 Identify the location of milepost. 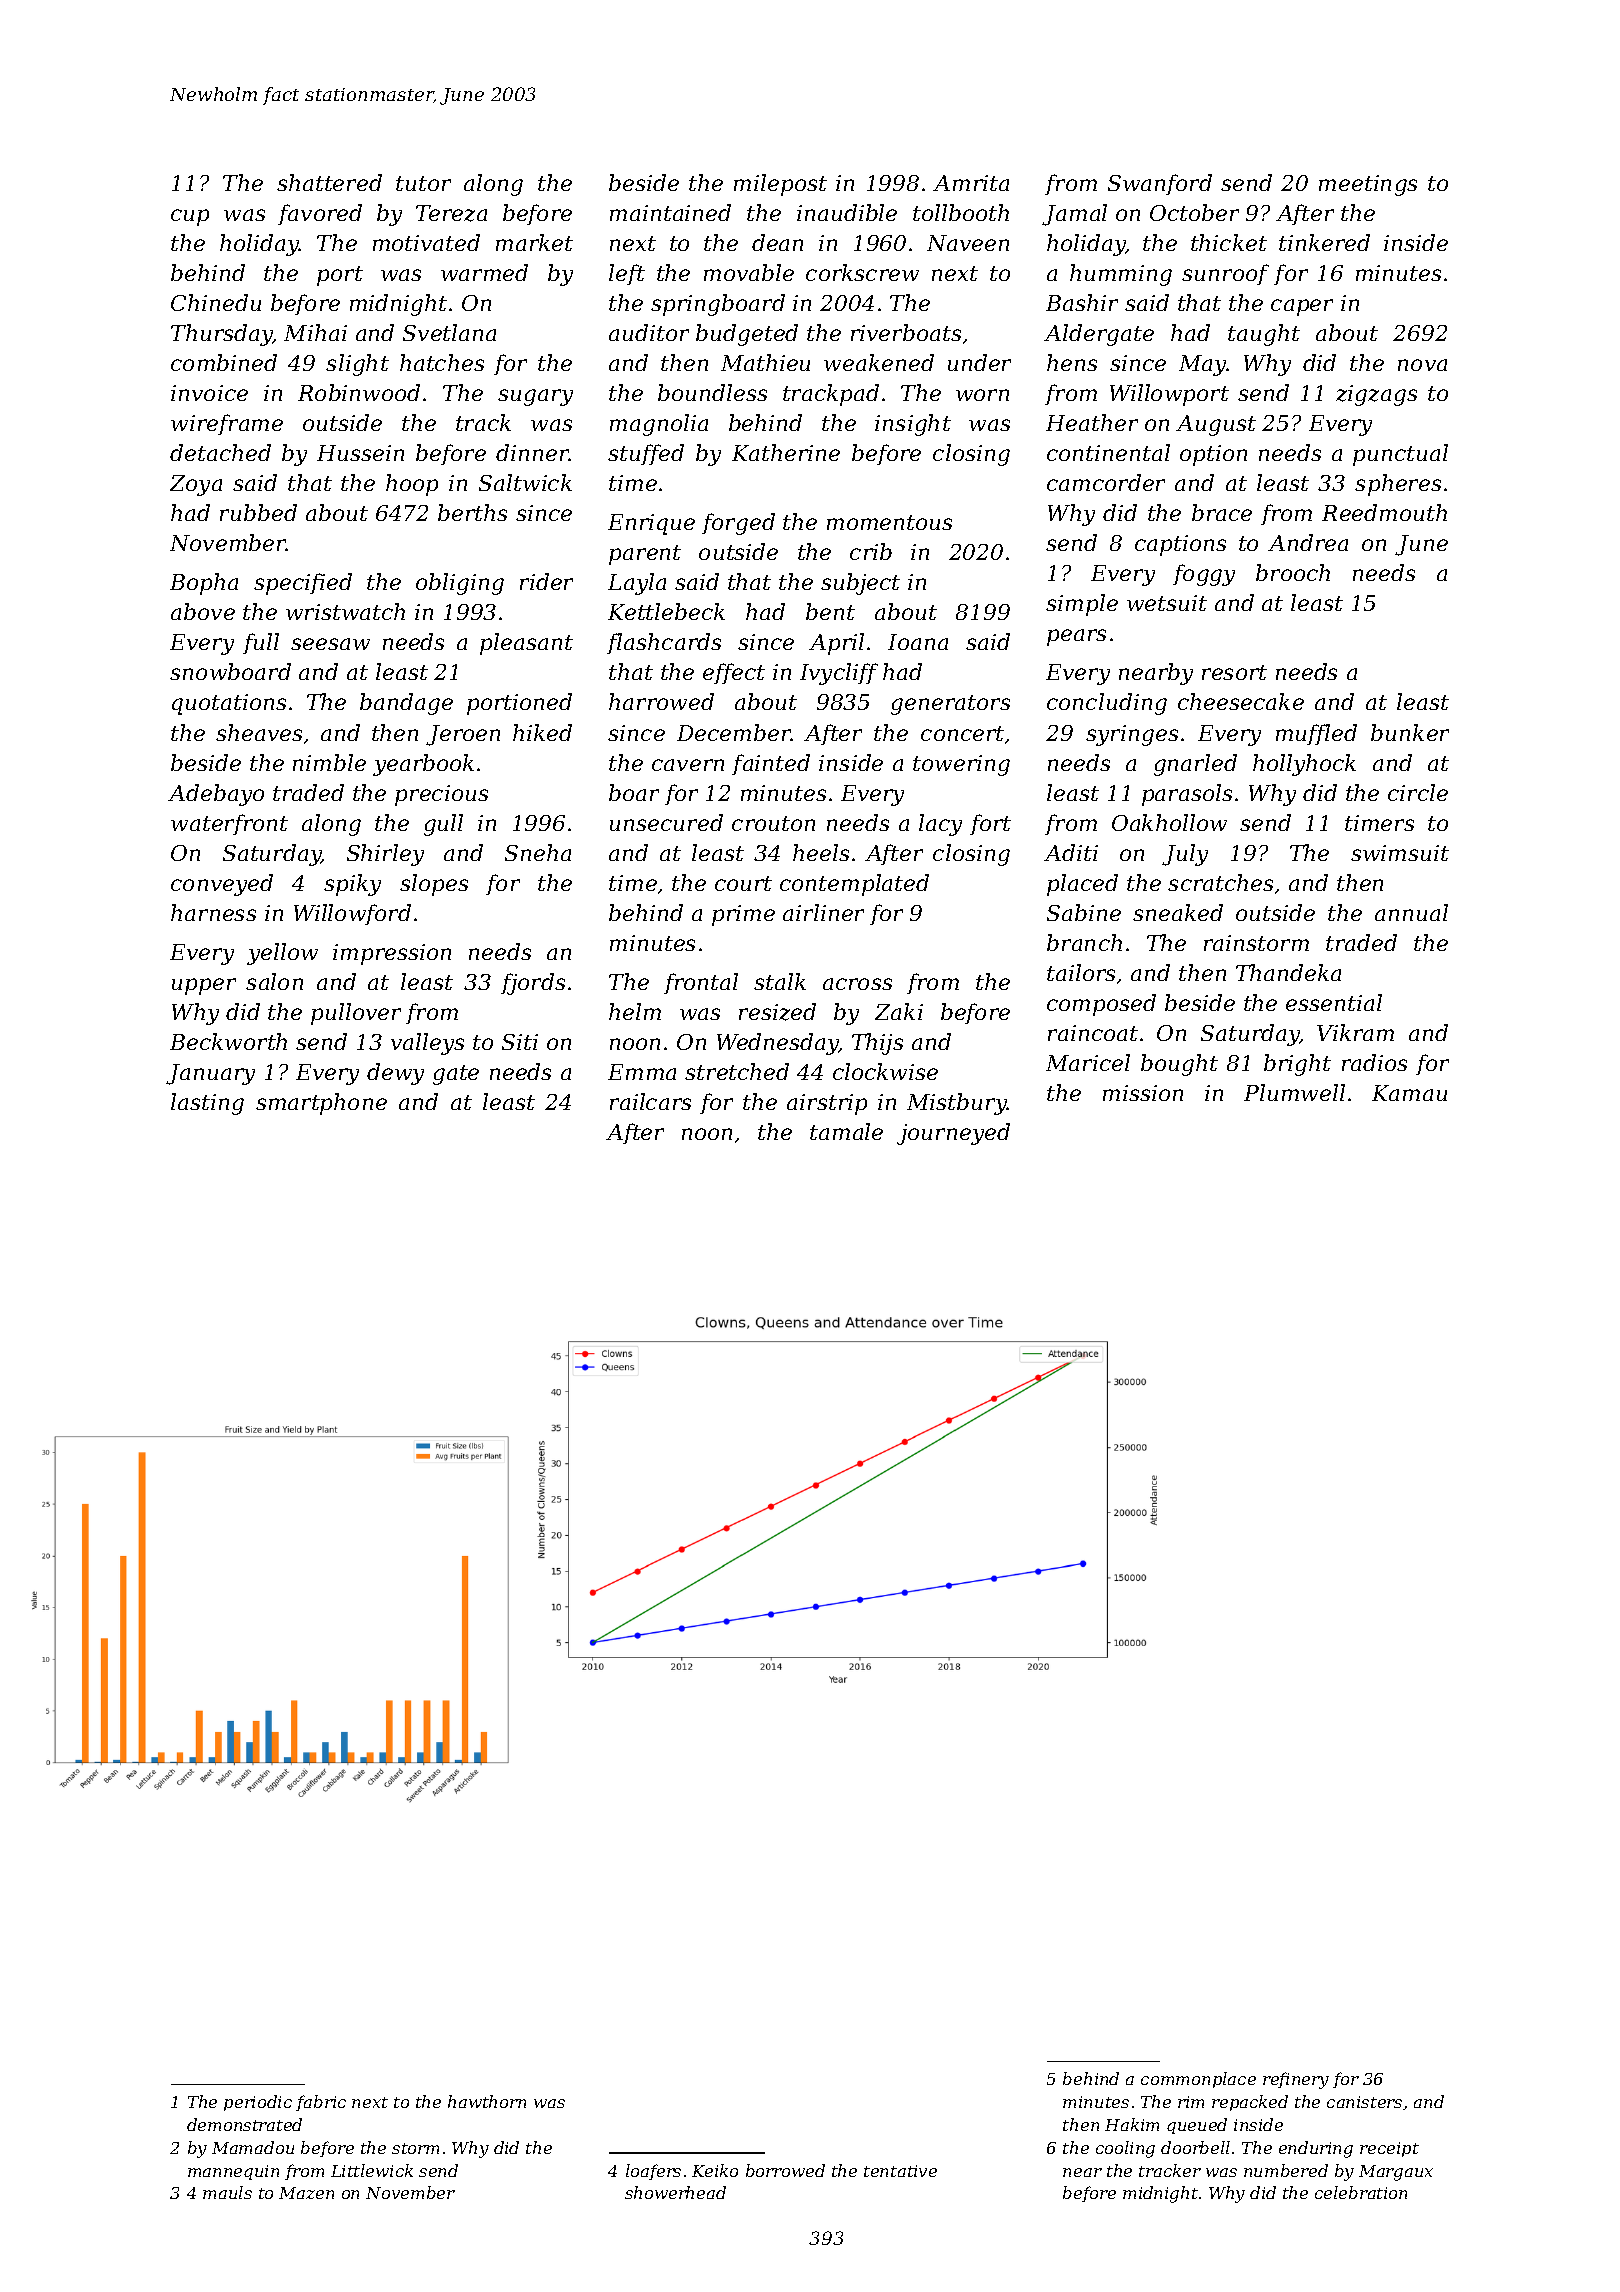
(780, 185).
